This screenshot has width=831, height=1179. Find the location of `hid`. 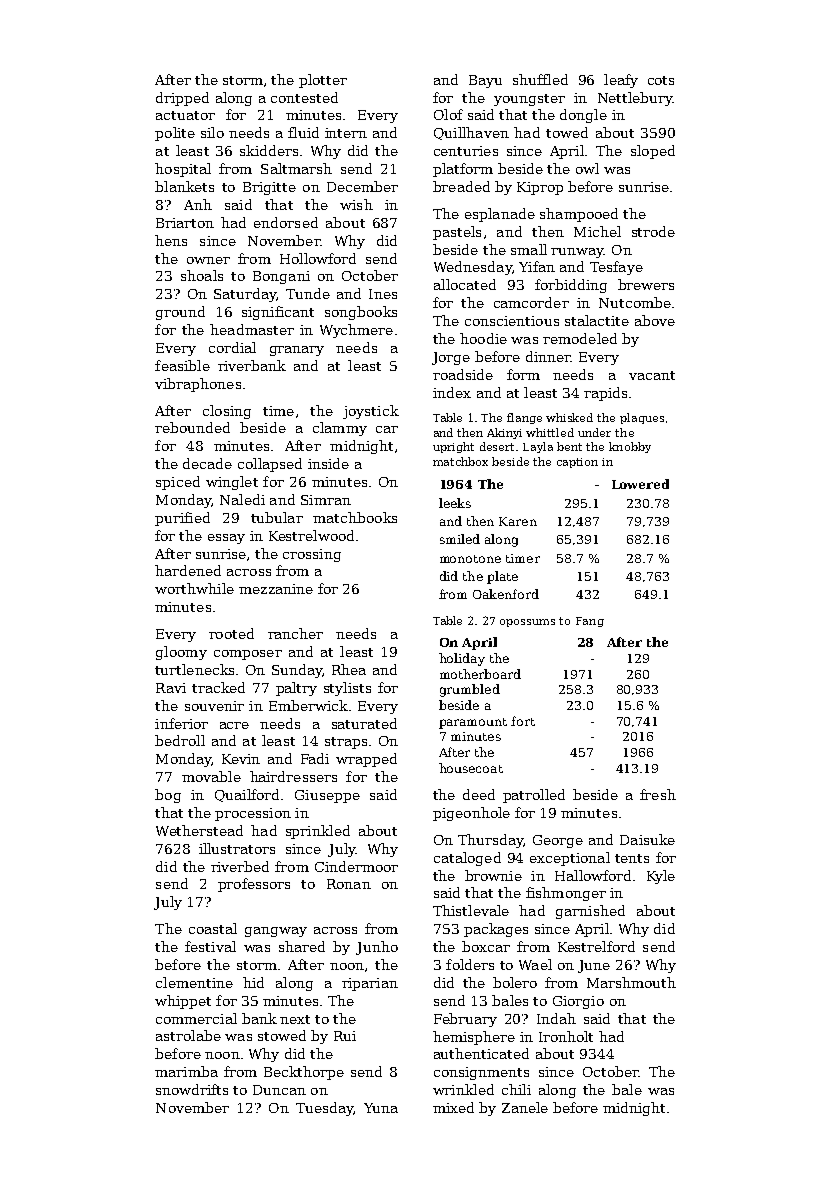

hid is located at coordinates (253, 982).
